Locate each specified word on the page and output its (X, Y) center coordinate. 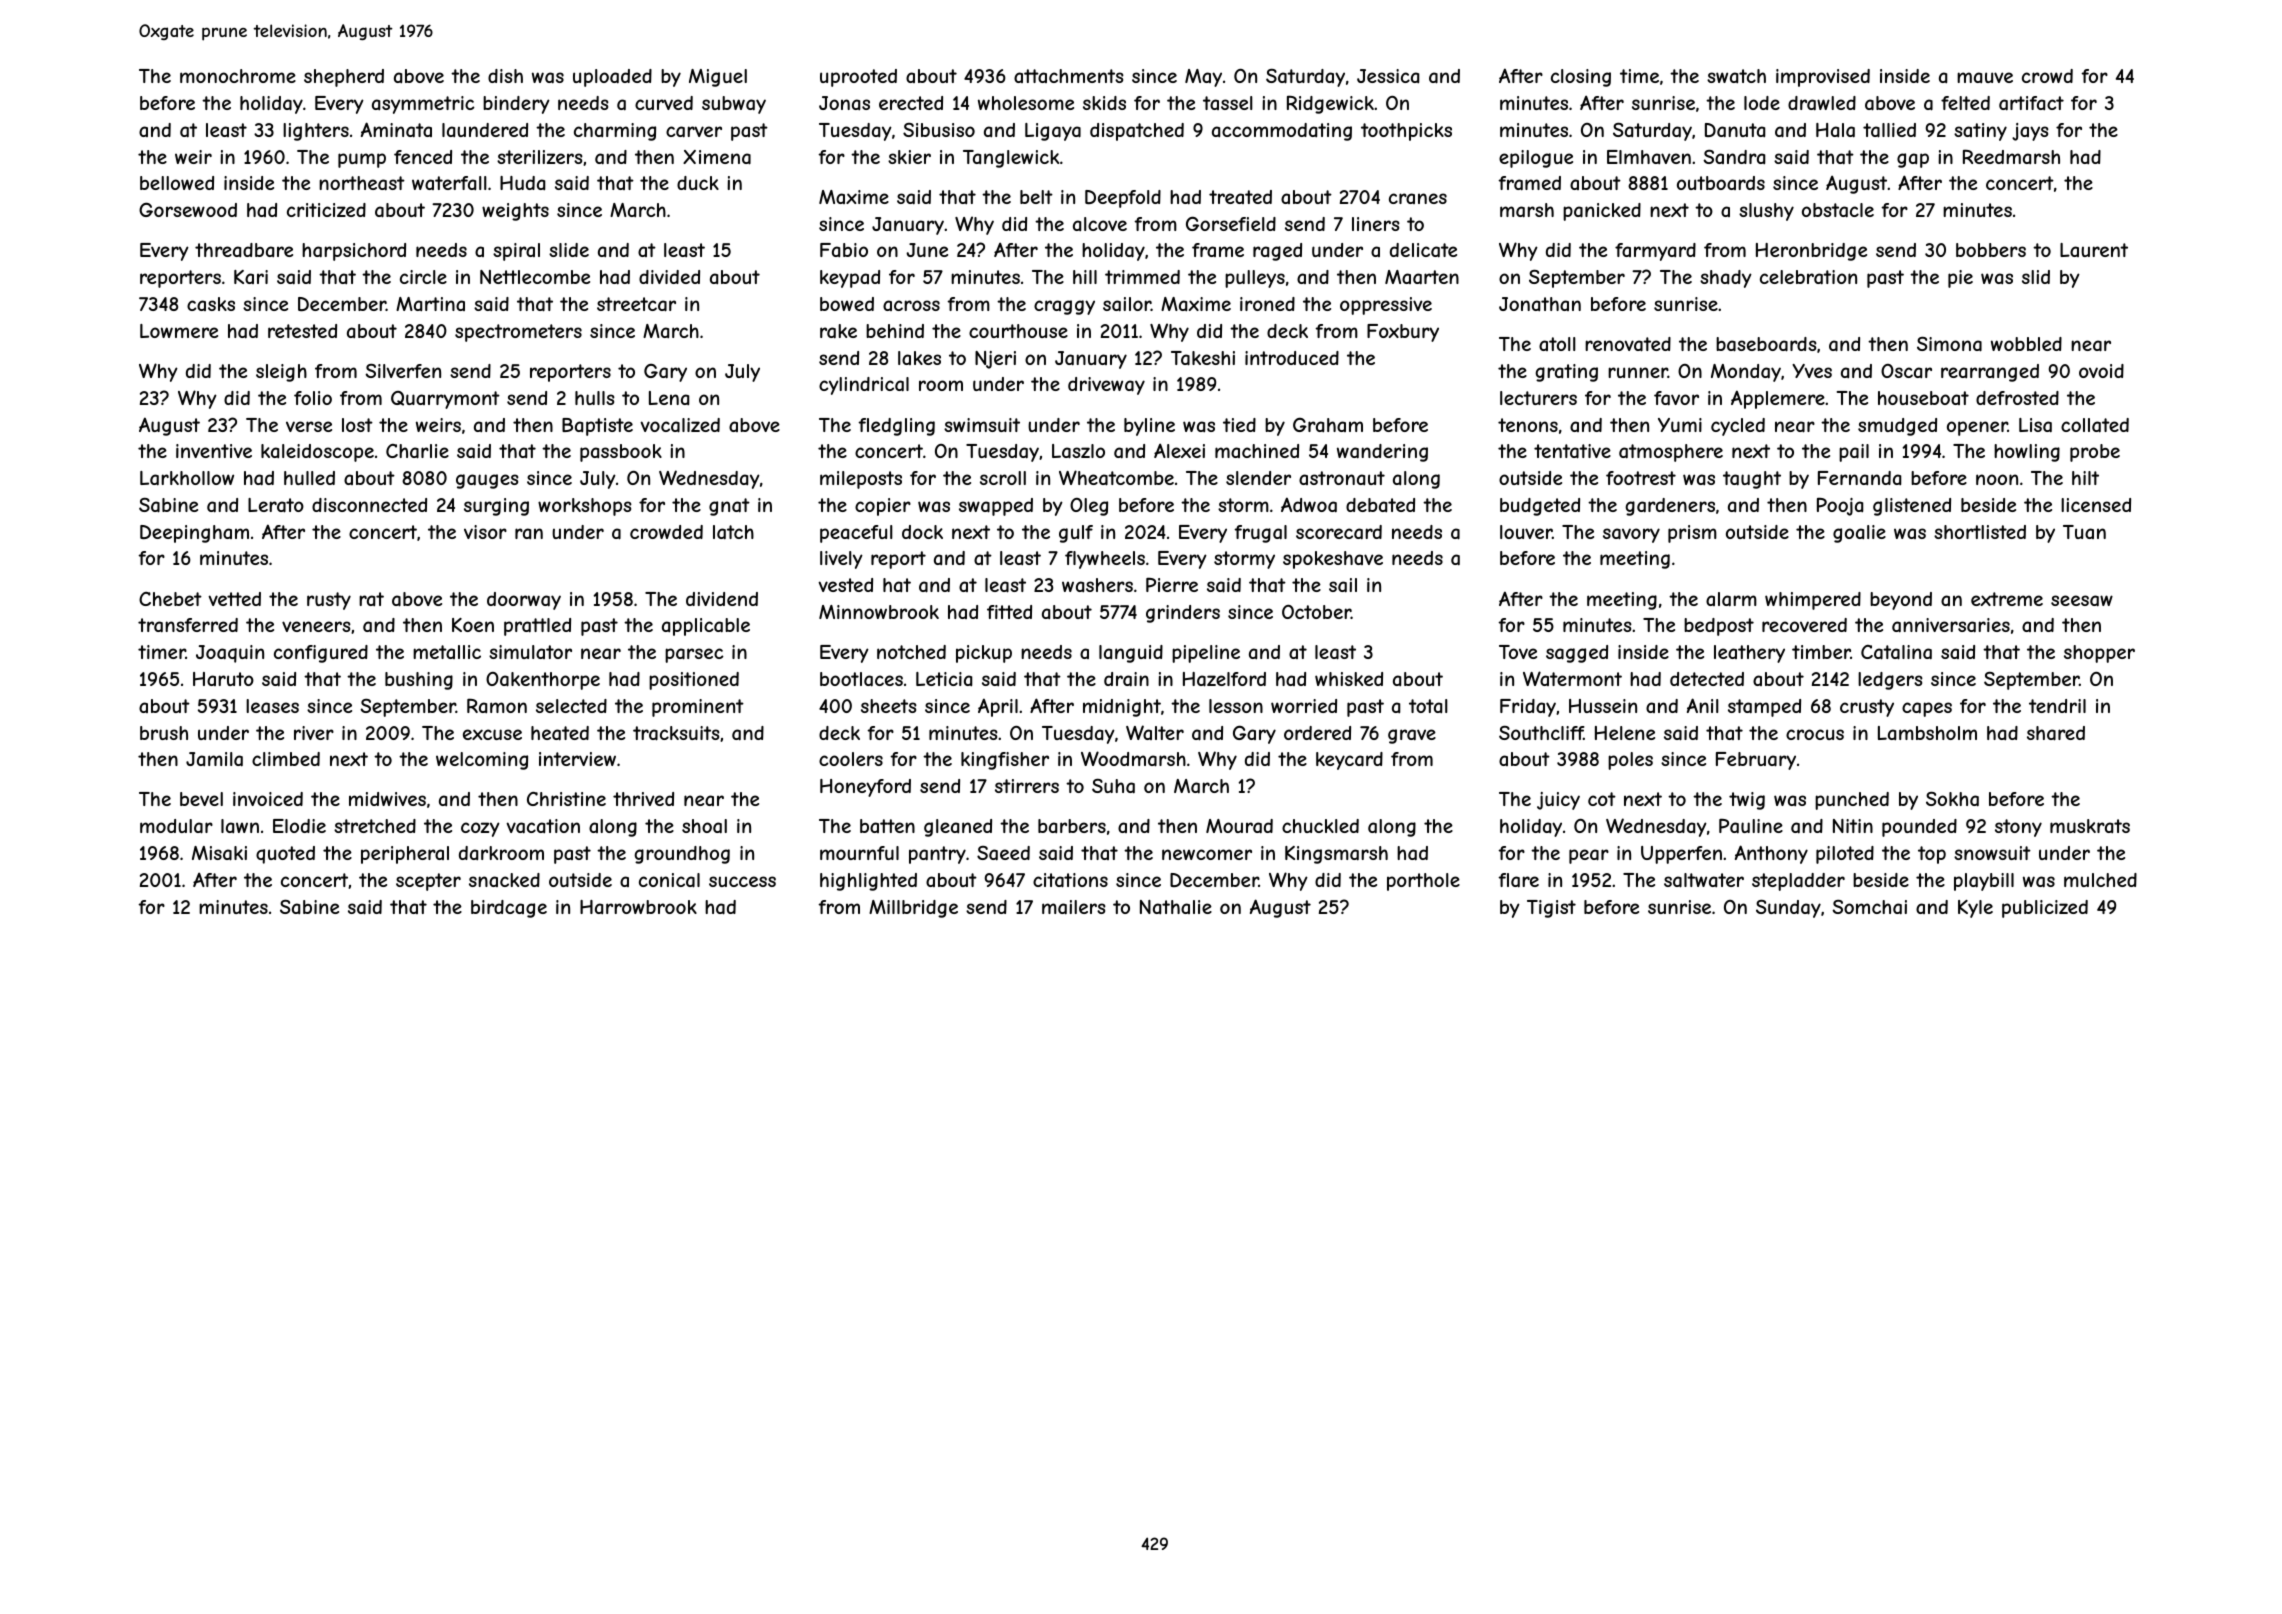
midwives (387, 799)
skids (1104, 103)
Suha (1113, 786)
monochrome (238, 76)
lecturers (1538, 398)
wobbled (2026, 344)
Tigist (1551, 909)
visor (485, 532)
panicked (1602, 212)
